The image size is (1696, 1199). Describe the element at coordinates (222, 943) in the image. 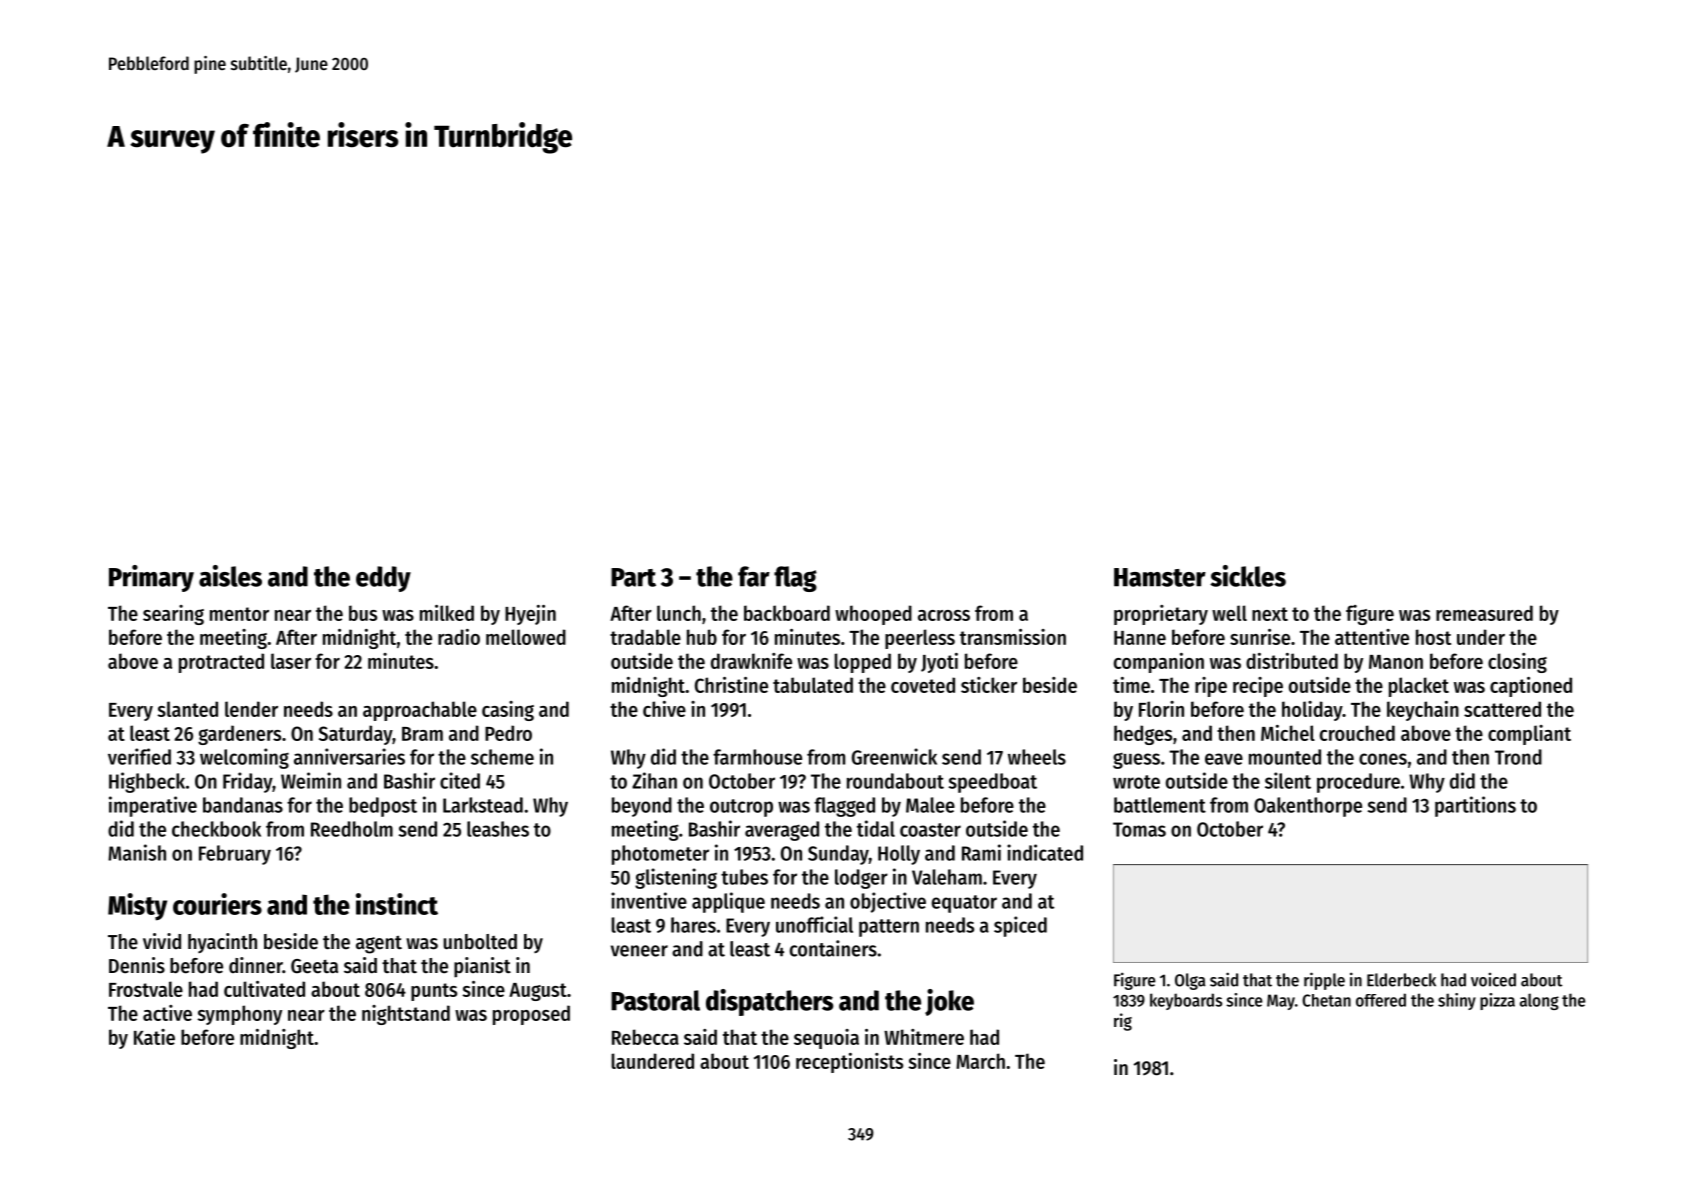

I see `hyacinth` at that location.
